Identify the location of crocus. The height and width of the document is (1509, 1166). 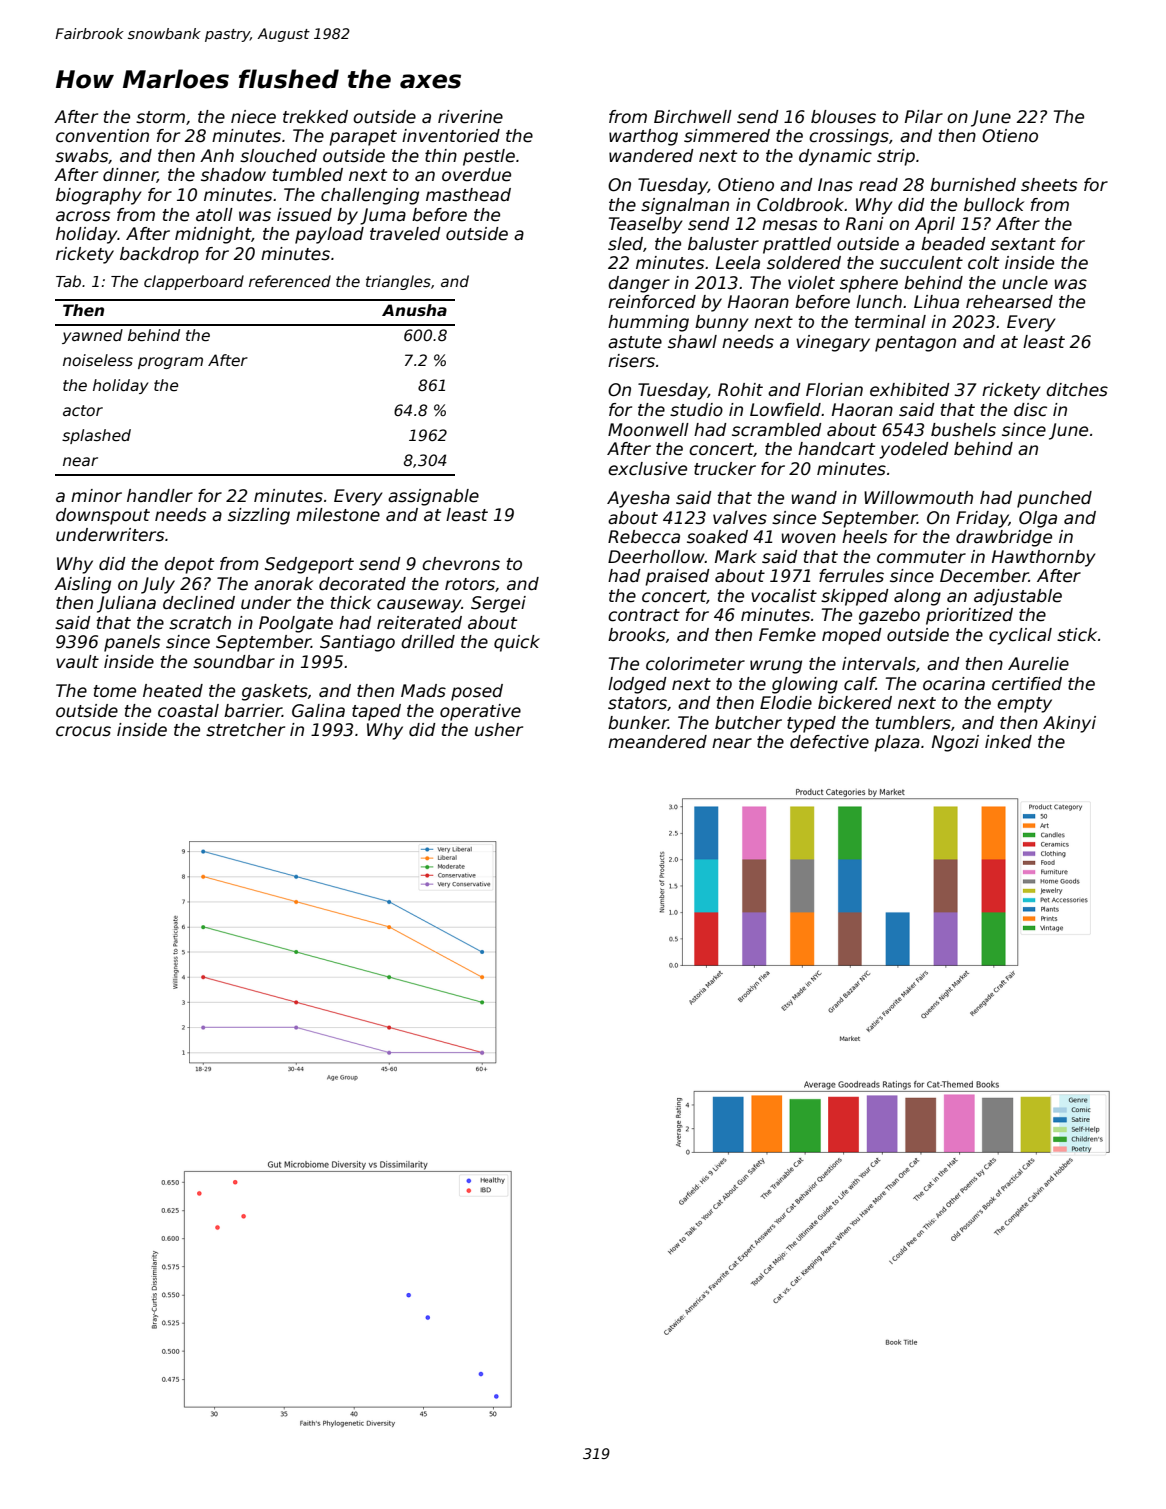
(83, 731).
